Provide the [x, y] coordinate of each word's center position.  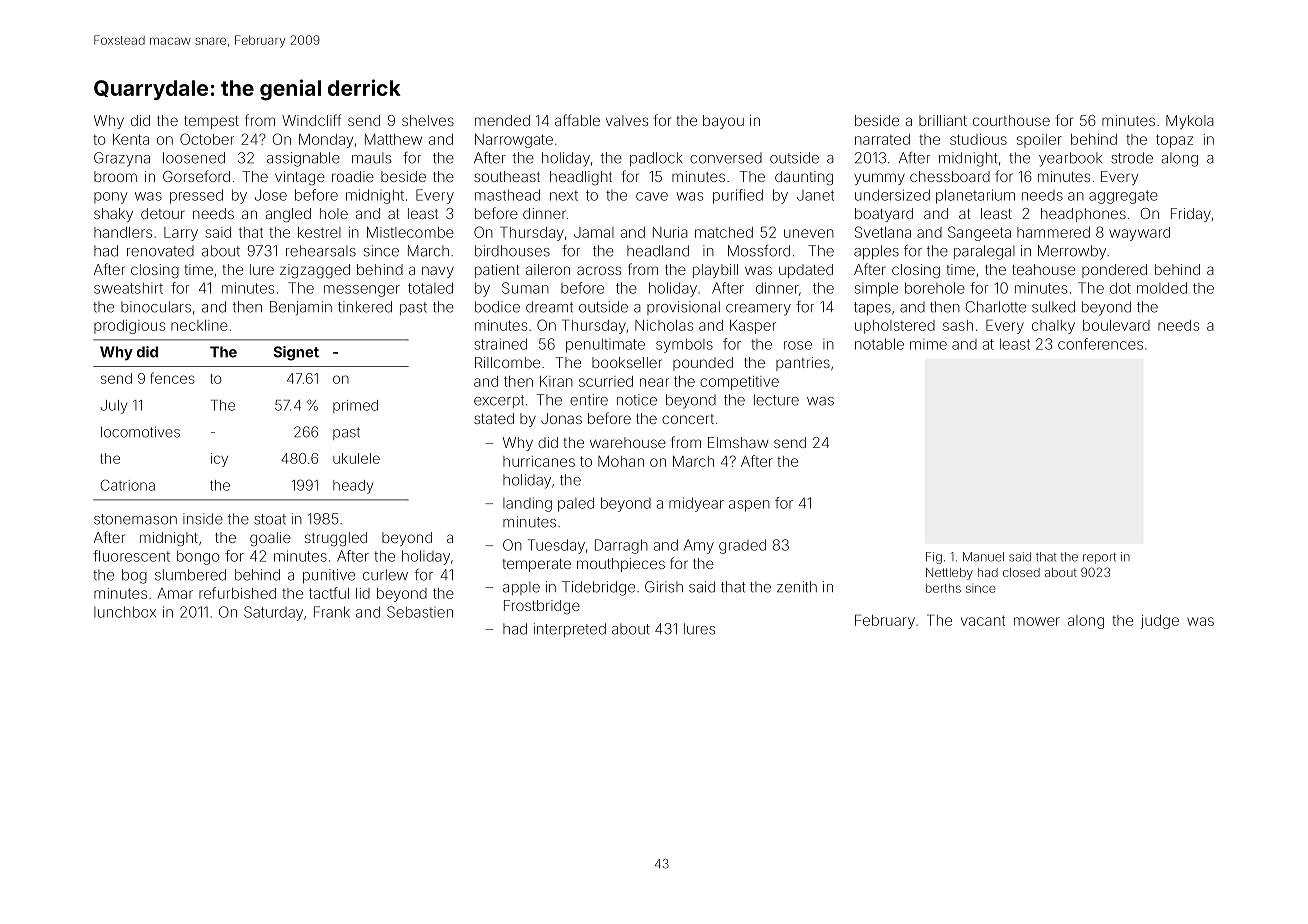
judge [1159, 622]
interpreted [570, 630]
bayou [723, 122]
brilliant [943, 120]
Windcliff [312, 120]
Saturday [273, 613]
